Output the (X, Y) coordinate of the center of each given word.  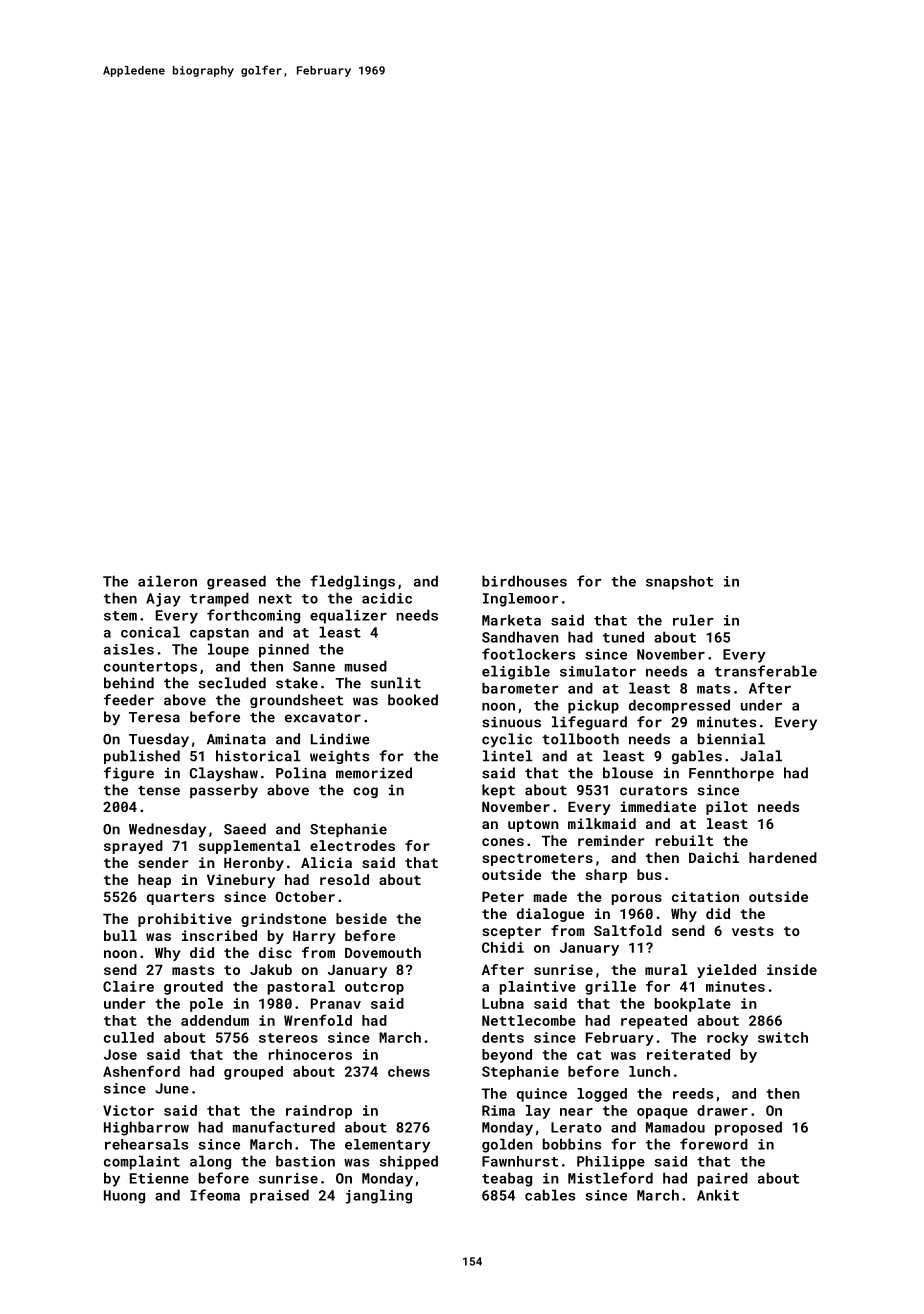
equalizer (348, 616)
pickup (593, 706)
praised (279, 1196)
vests (753, 931)
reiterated (688, 1054)
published (142, 757)
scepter (511, 932)
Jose (120, 1054)
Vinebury (241, 881)
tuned (623, 637)
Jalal (761, 756)
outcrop (374, 988)
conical (150, 632)
